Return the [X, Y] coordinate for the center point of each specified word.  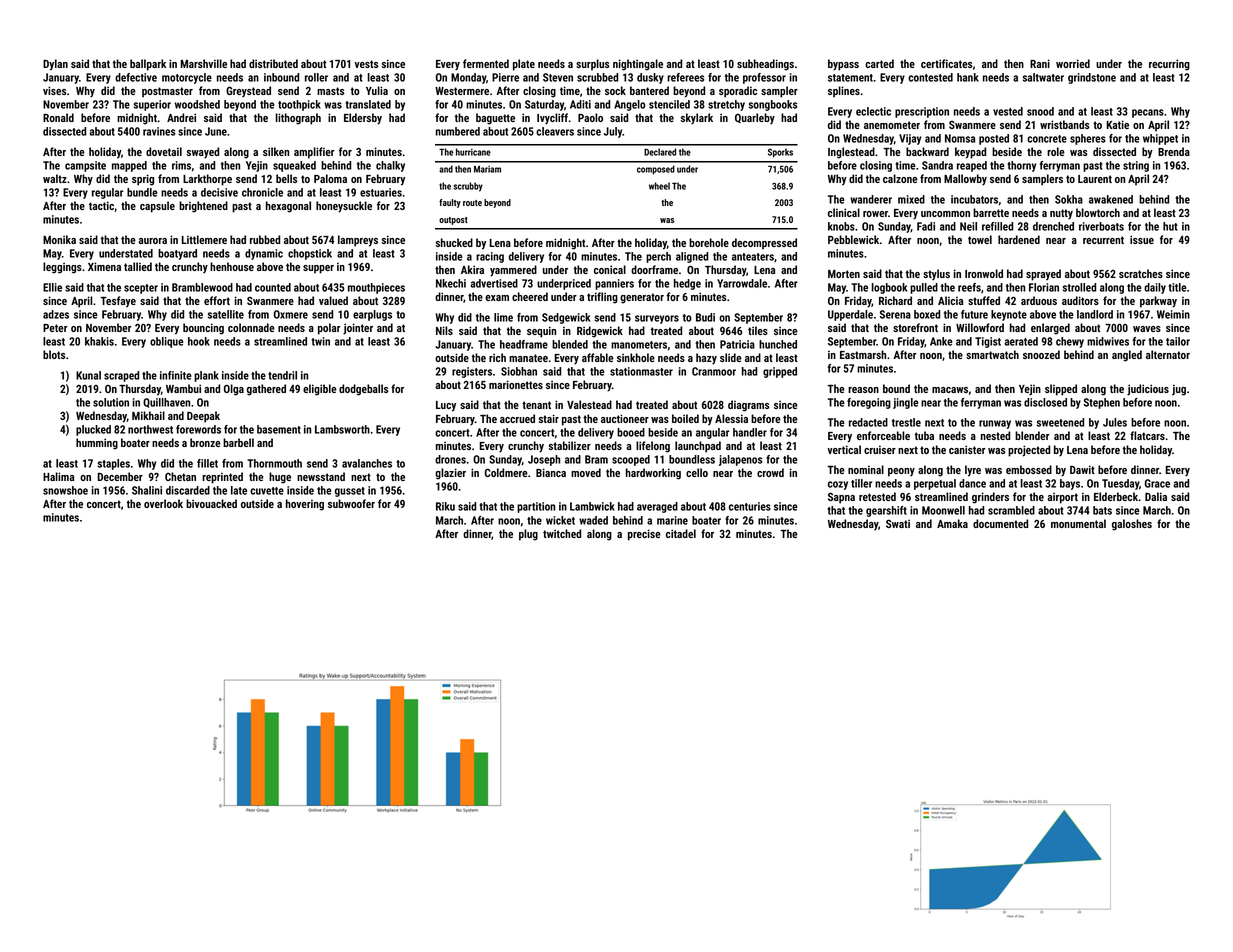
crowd [770, 472]
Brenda [1174, 151]
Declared [660, 152]
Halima [58, 476]
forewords [198, 429]
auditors [1080, 300]
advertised [494, 283]
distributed [273, 63]
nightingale [638, 65]
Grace [1157, 483]
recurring [1169, 65]
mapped [129, 166]
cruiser [880, 450]
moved [586, 472]
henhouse [232, 266]
